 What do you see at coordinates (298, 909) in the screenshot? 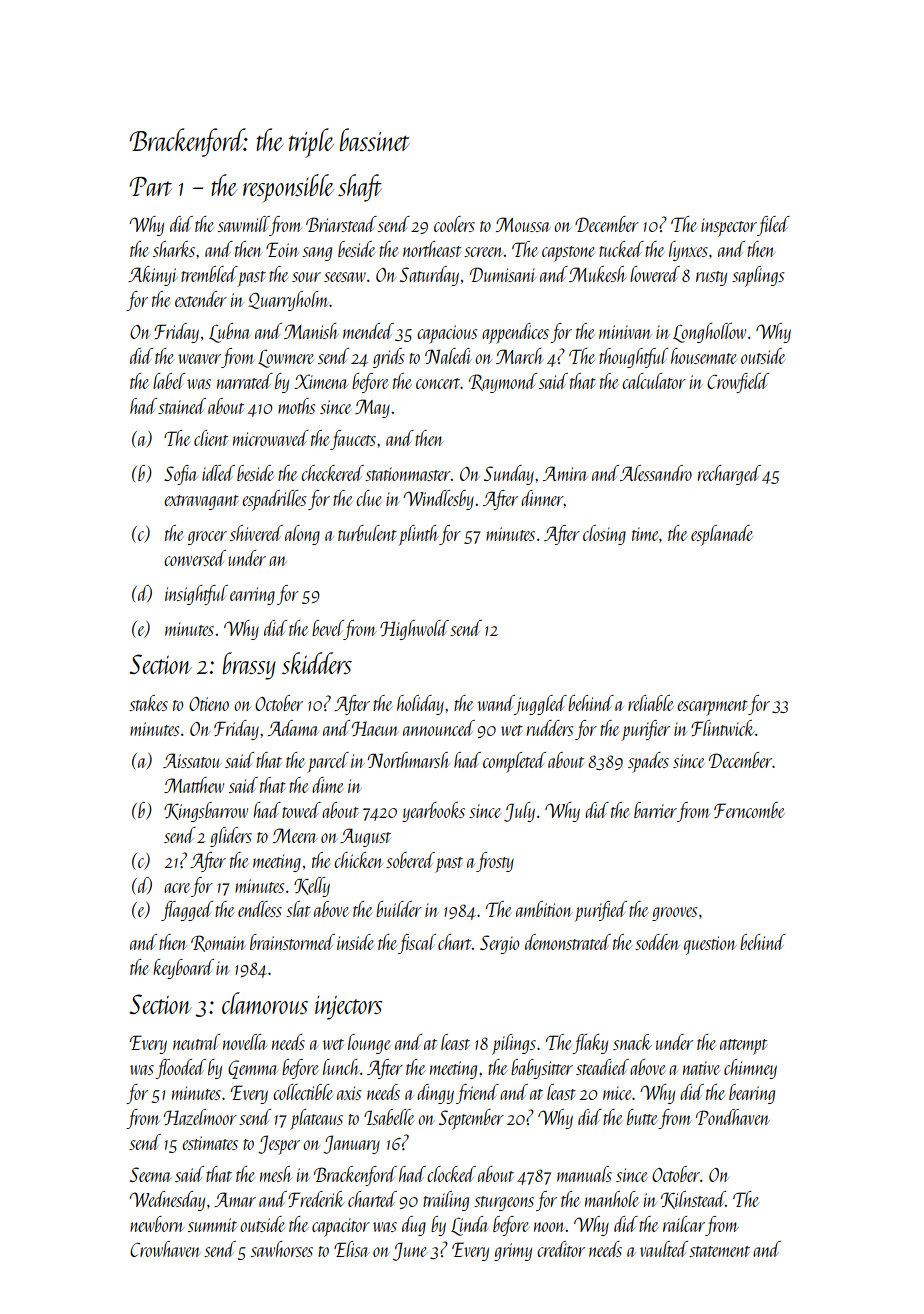
I see `slat` at bounding box center [298, 909].
